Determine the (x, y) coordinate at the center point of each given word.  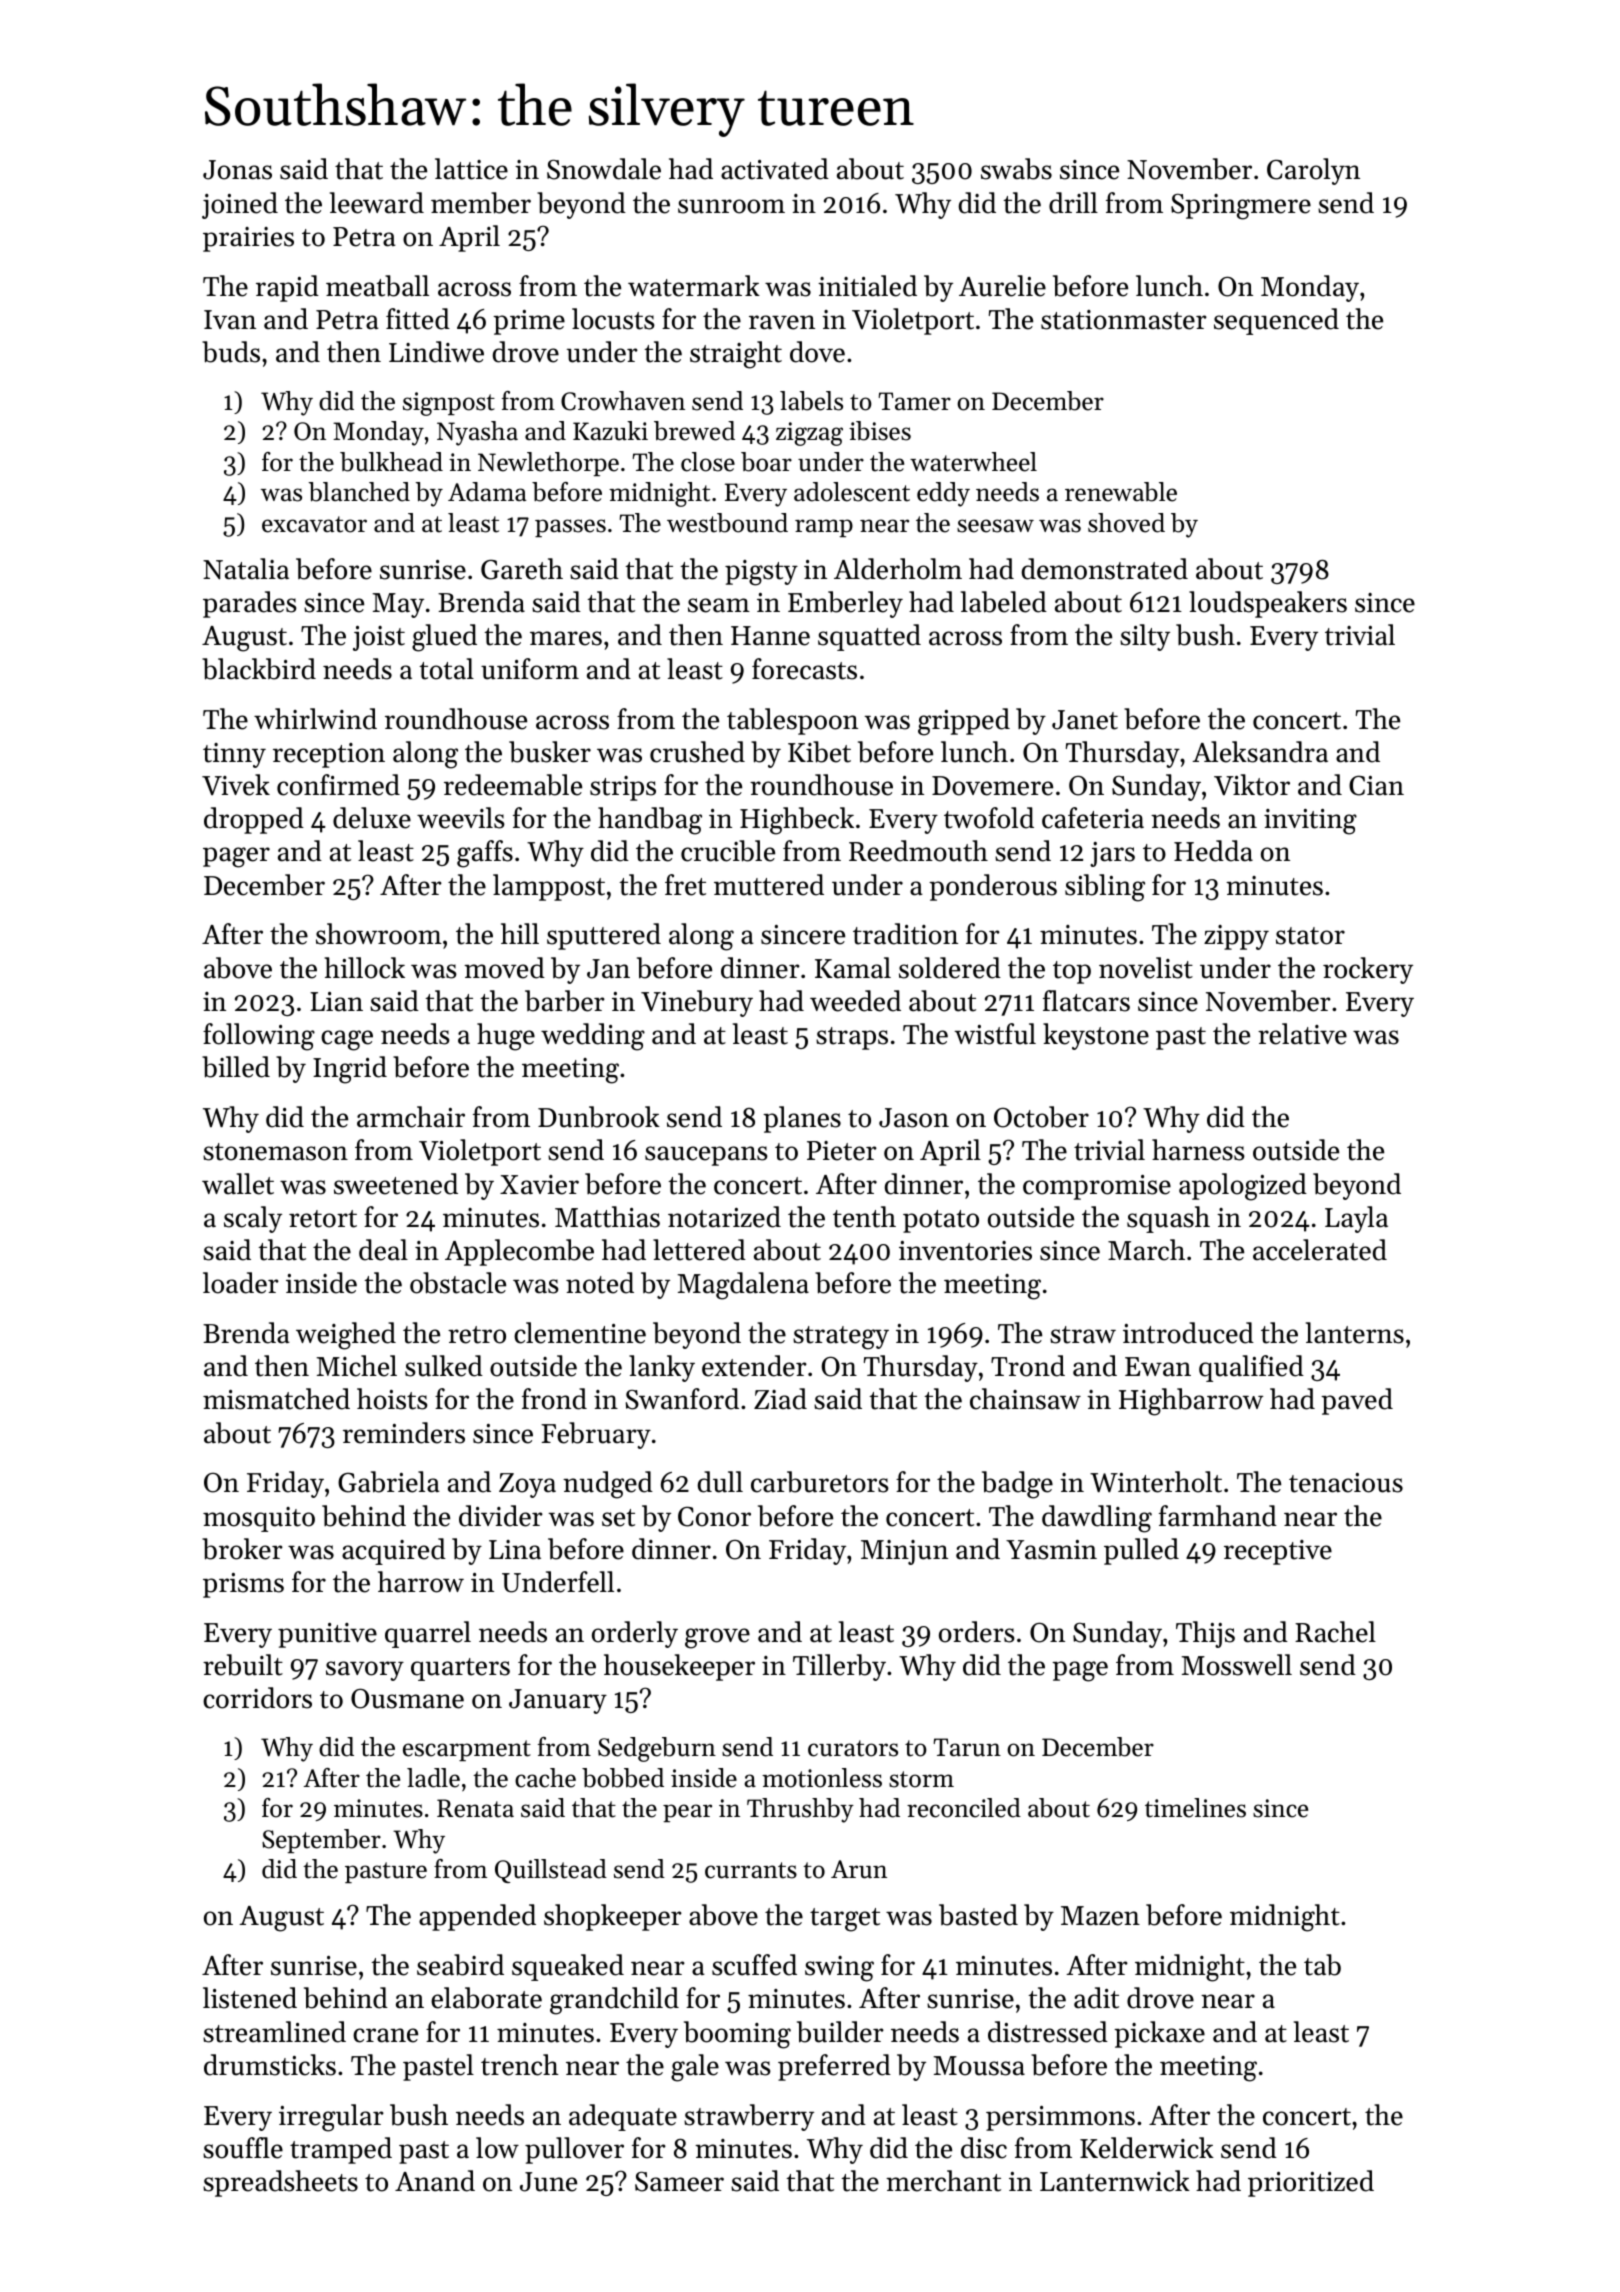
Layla (1356, 1219)
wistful (995, 1034)
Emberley (845, 604)
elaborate (486, 1998)
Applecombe (519, 1252)
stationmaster (1124, 320)
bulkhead (391, 462)
